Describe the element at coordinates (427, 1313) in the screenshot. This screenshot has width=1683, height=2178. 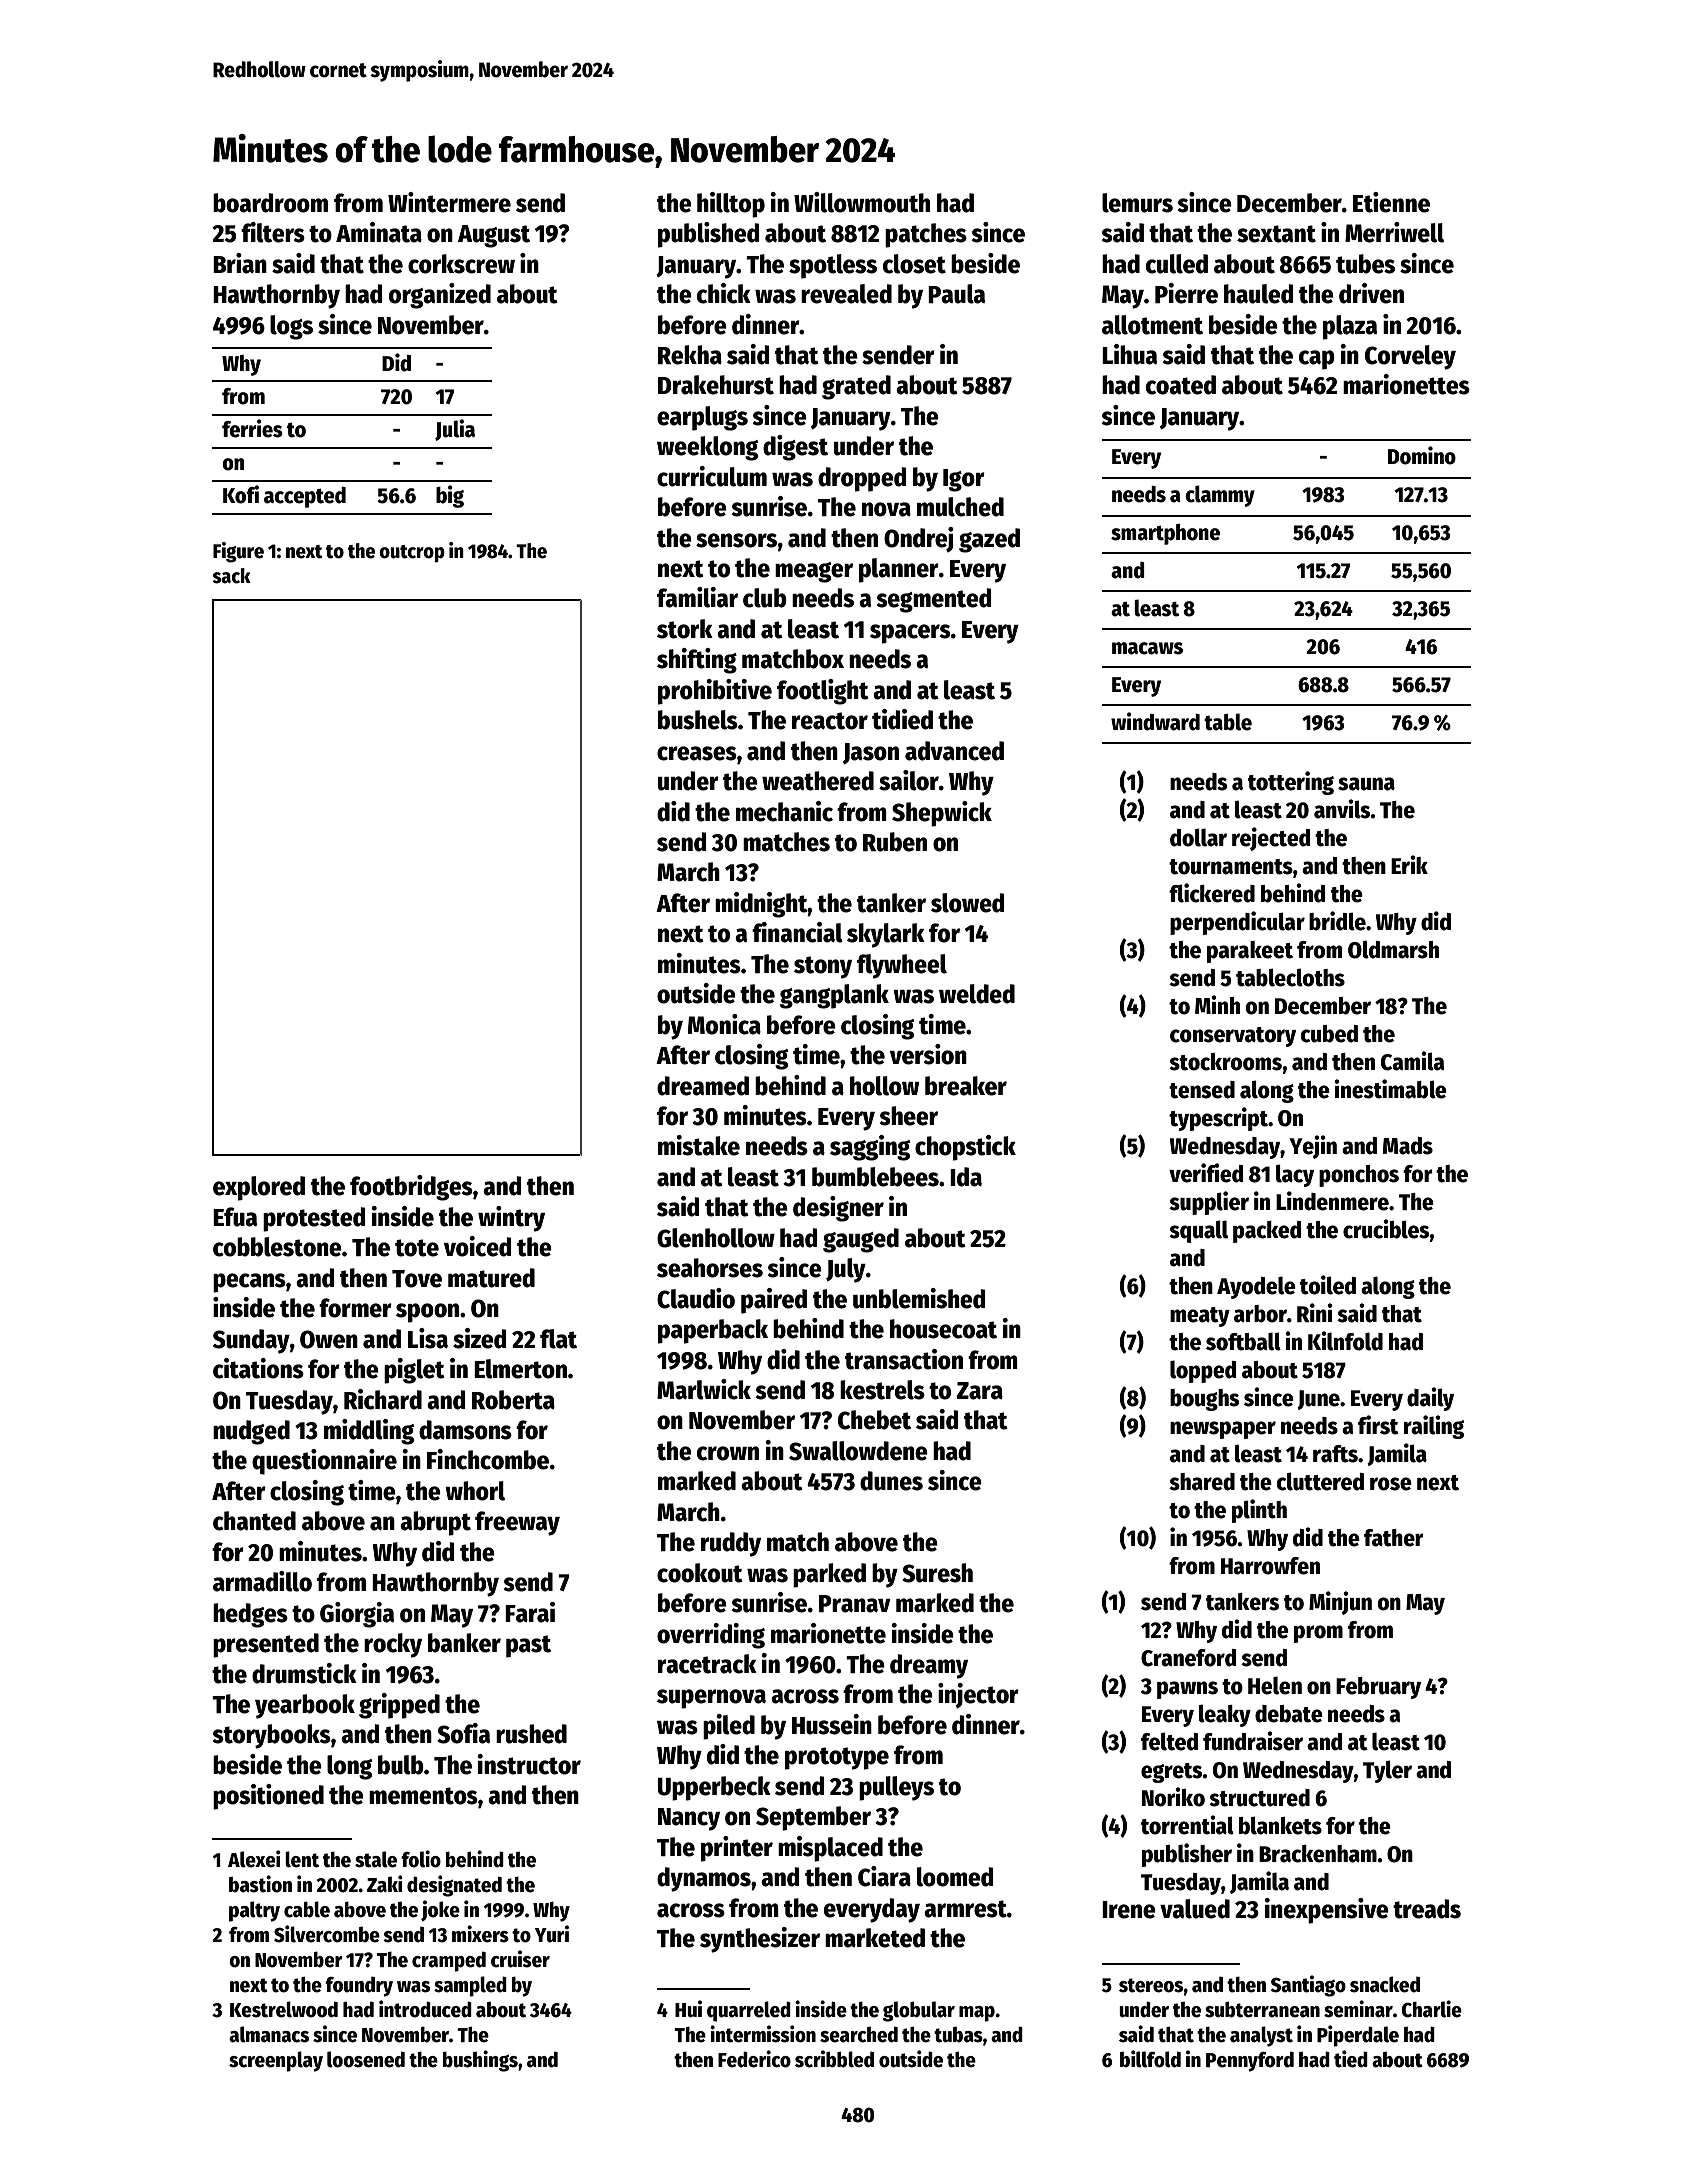
I see `spoon` at that location.
